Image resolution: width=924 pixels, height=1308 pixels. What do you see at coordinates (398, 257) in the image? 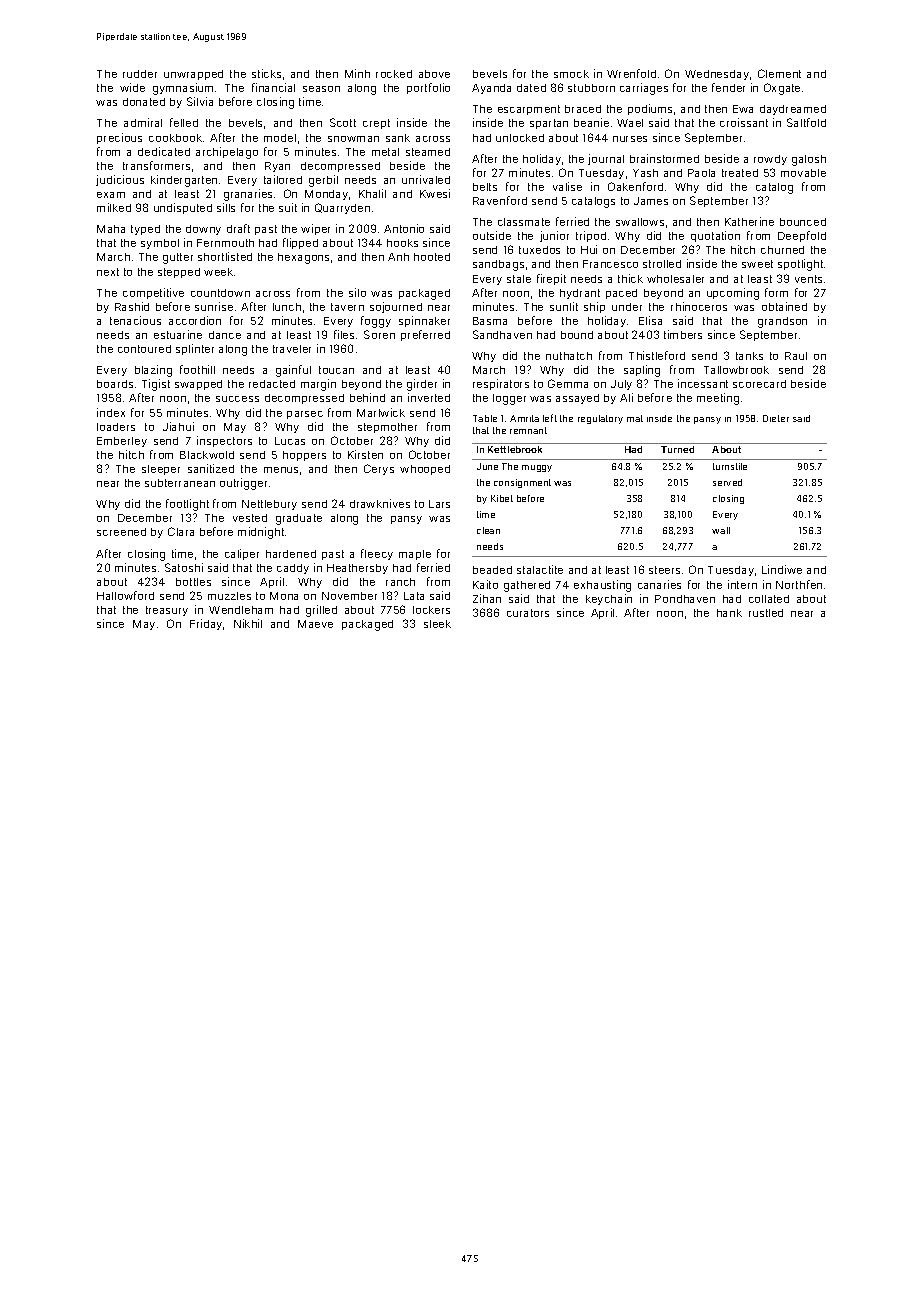
I see `Anh` at bounding box center [398, 257].
